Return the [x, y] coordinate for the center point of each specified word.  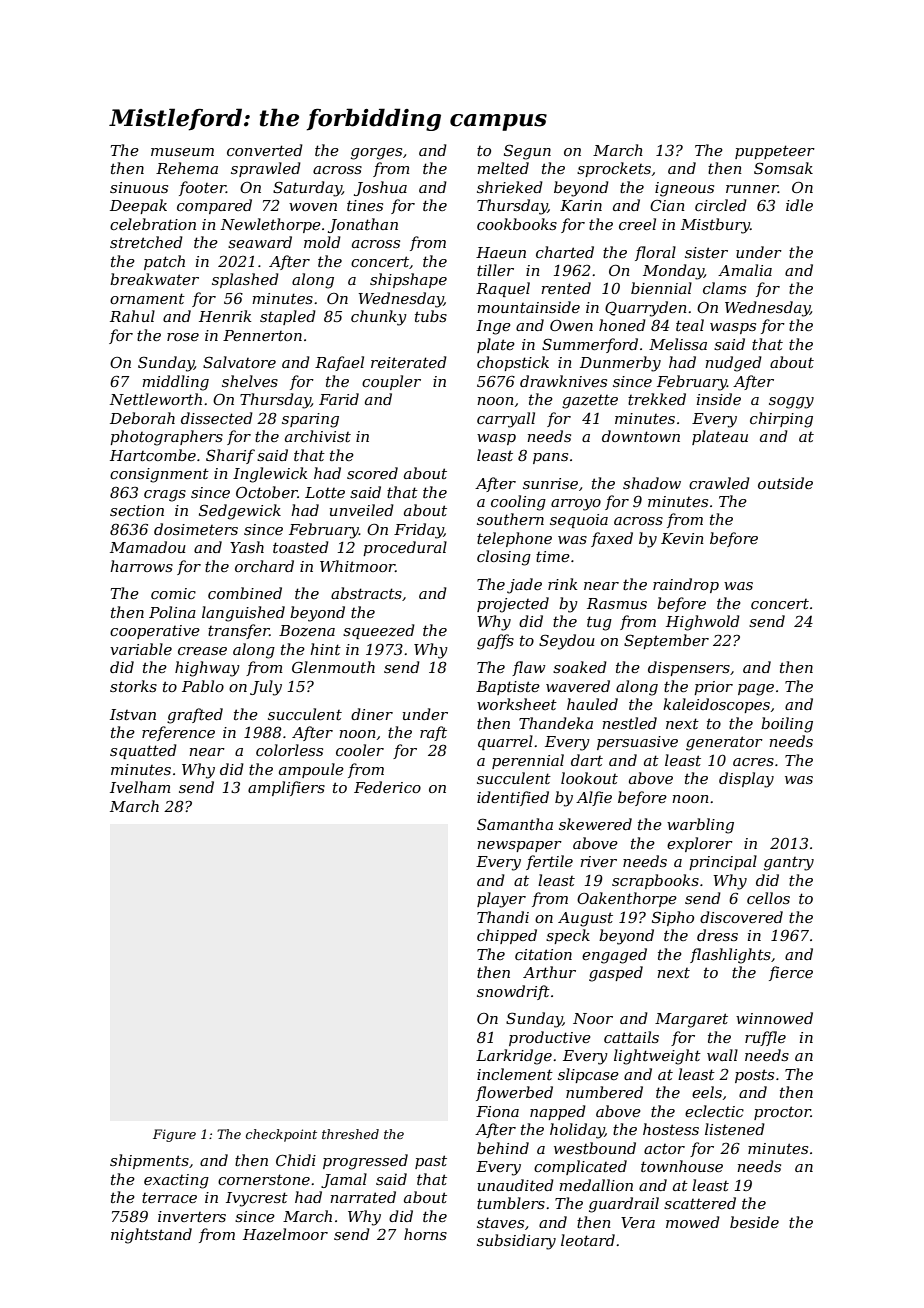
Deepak [138, 206]
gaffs [495, 642]
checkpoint [281, 1135]
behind [503, 1148]
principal [723, 862]
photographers [166, 438]
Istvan [133, 714]
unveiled [362, 510]
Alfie [594, 798]
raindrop [686, 585]
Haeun [501, 252]
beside [754, 1222]
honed [622, 325]
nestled [629, 723]
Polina [172, 612]
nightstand [151, 1236]
